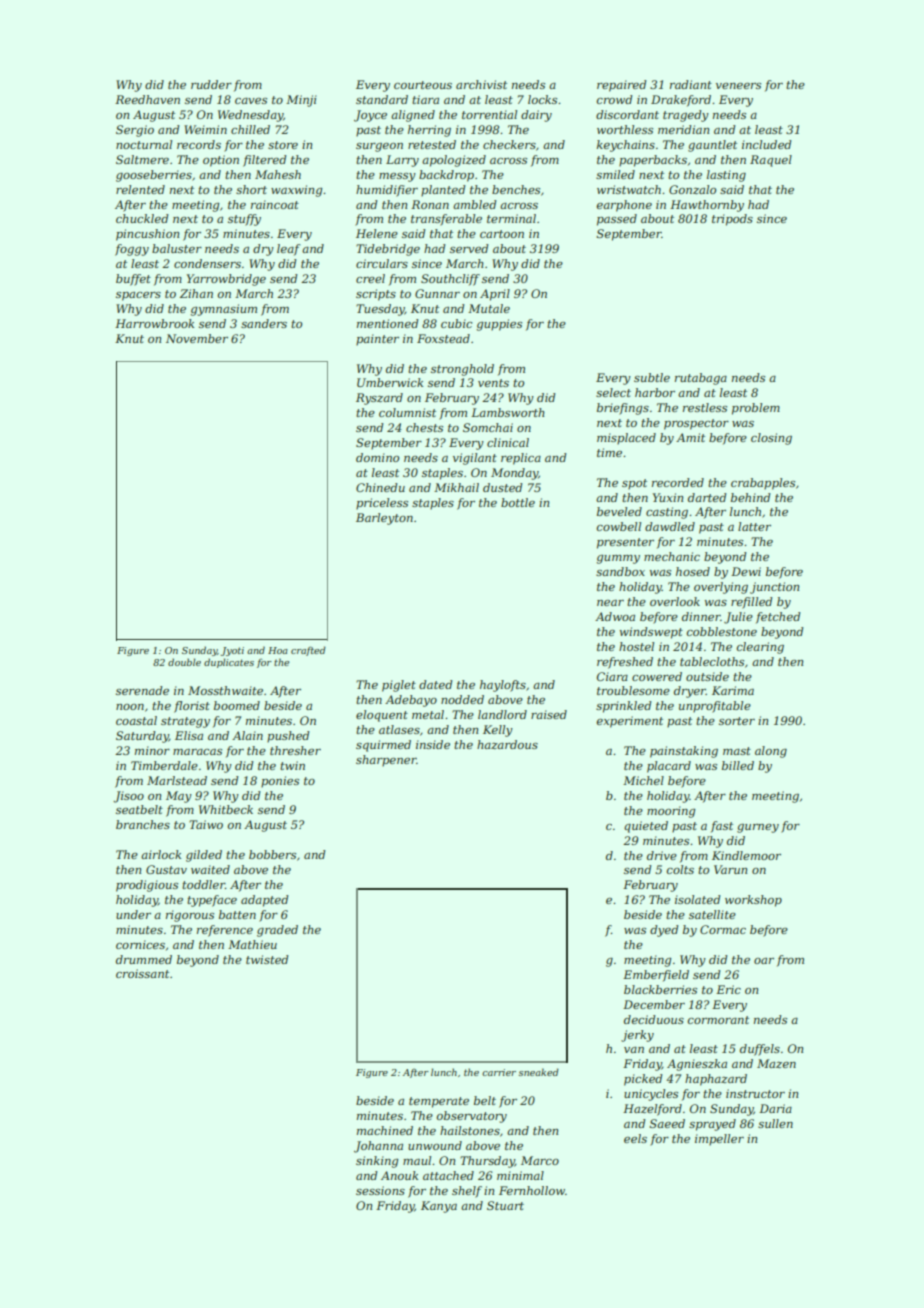  I want to click on Johanna, so click(378, 1147).
